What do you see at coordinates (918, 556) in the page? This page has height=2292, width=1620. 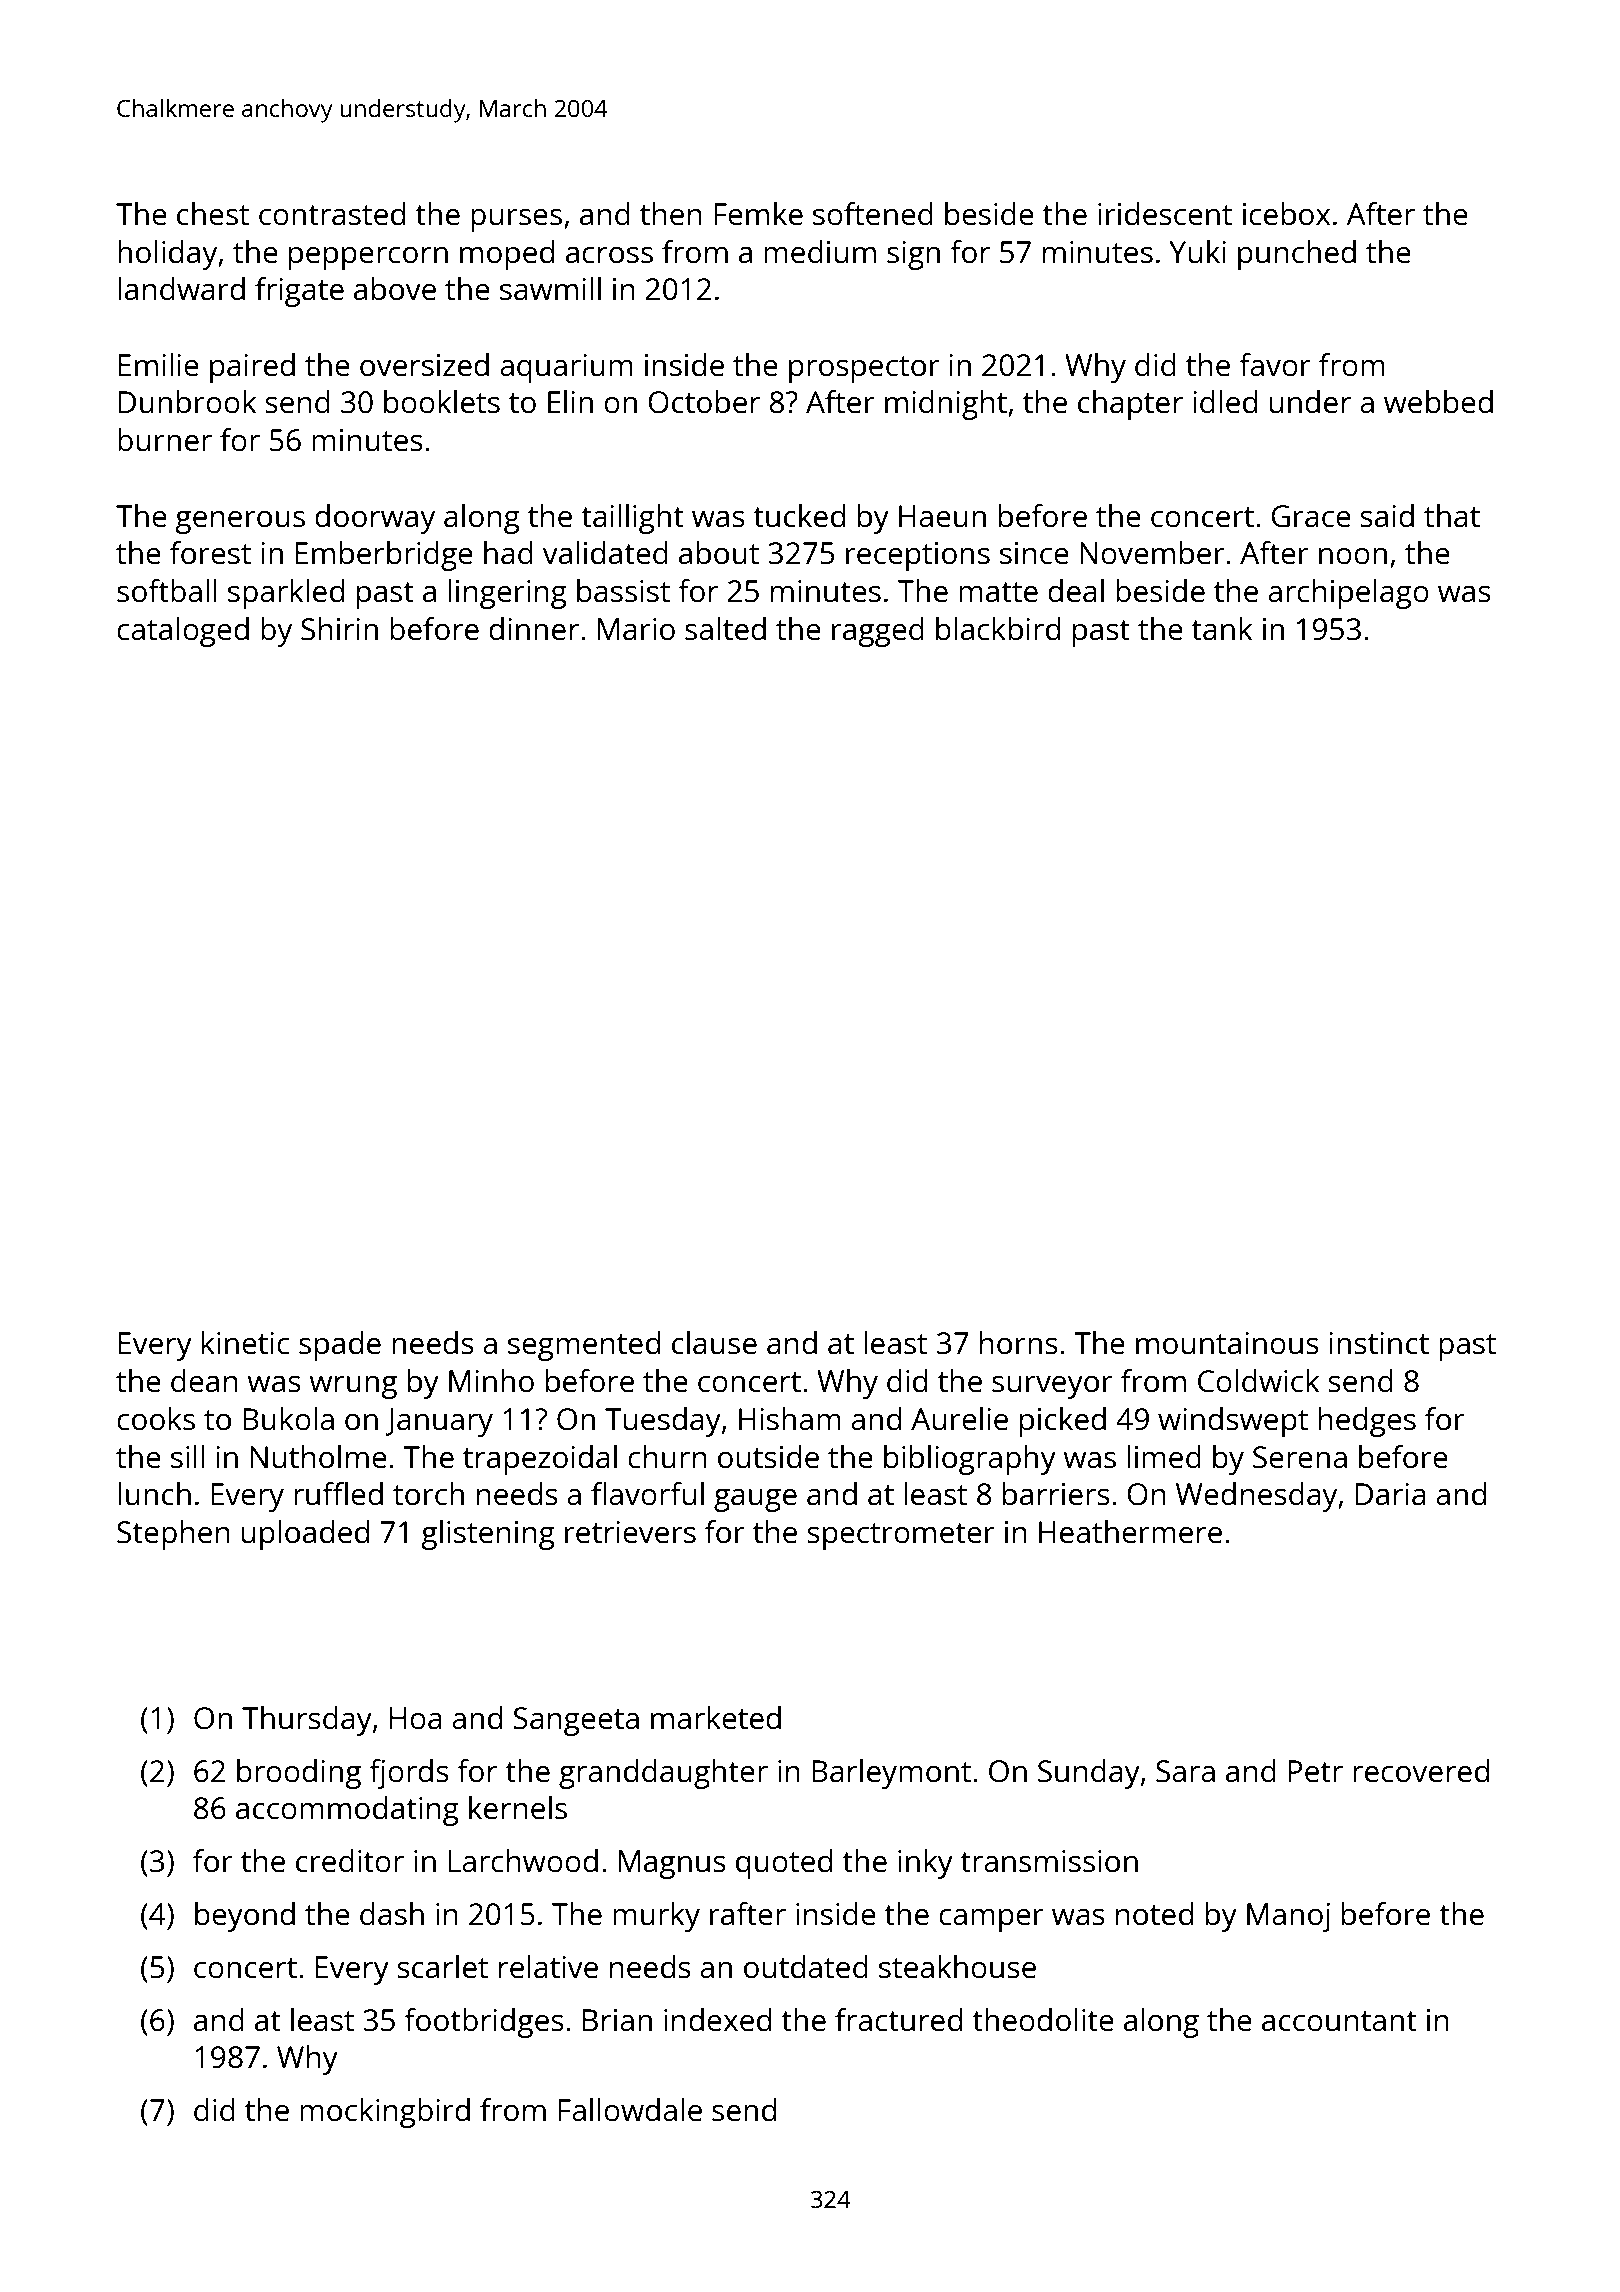 I see `receptions` at bounding box center [918, 556].
